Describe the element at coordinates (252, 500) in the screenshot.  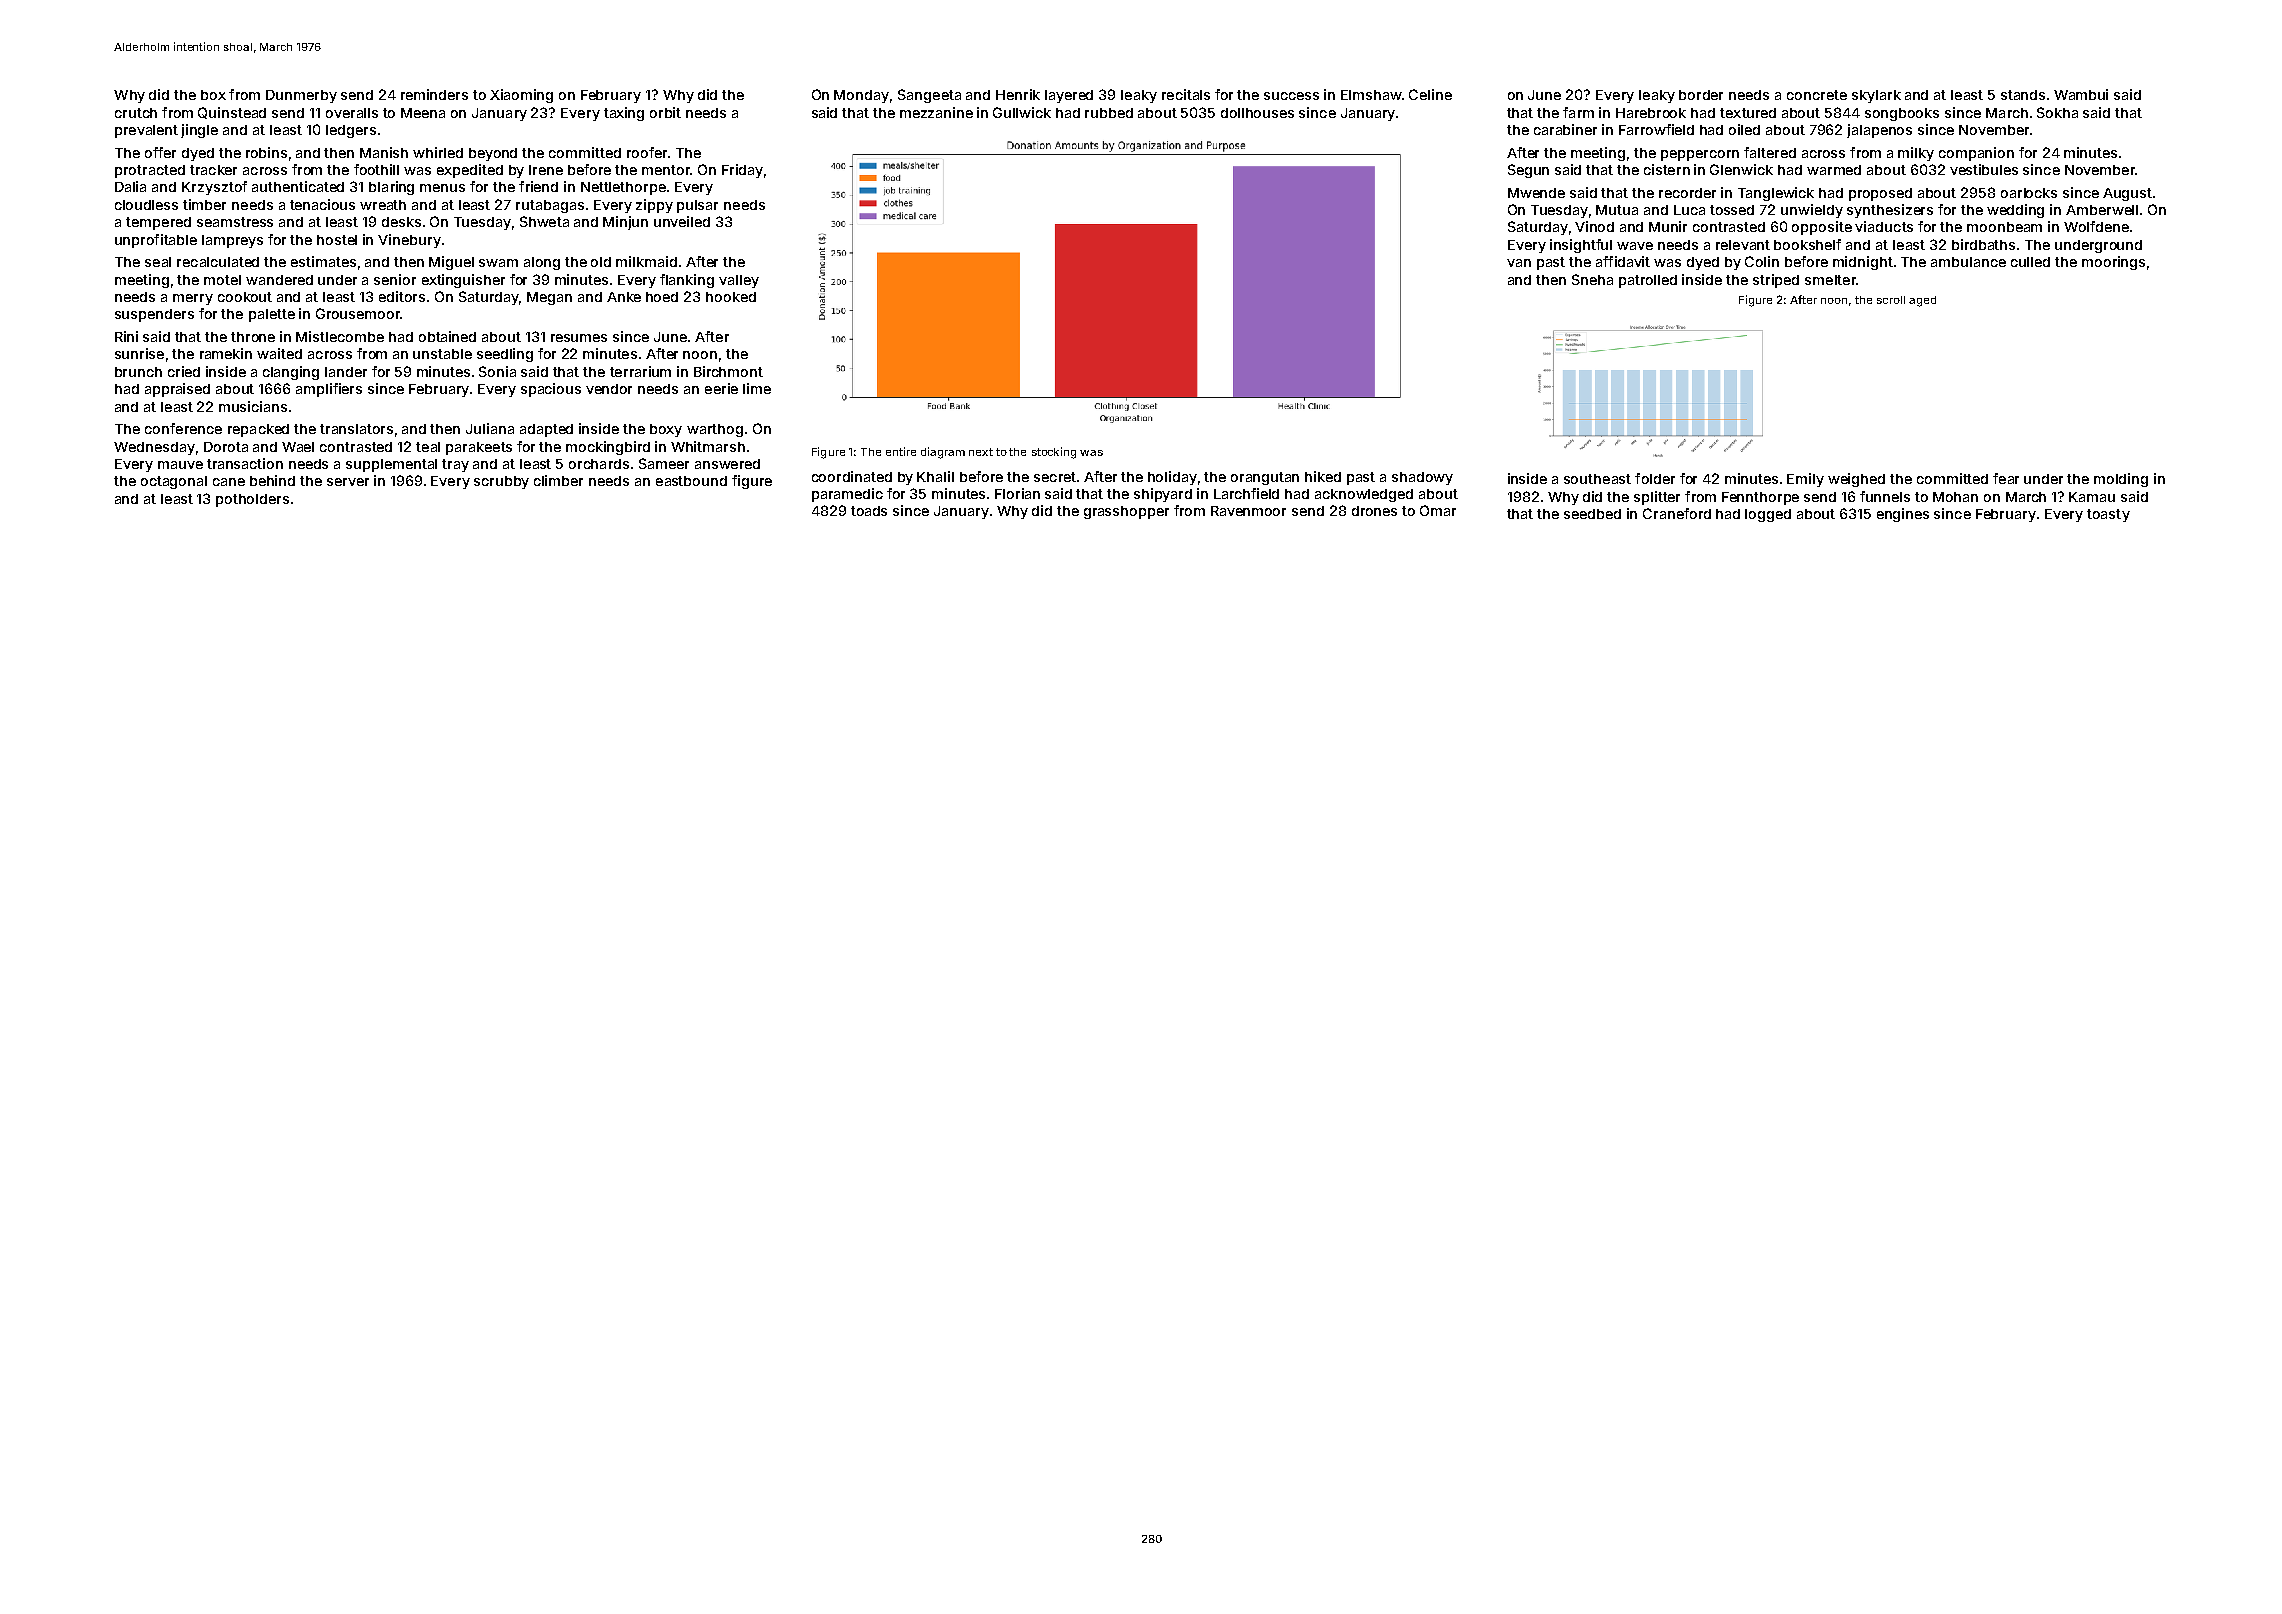
I see `potholders` at that location.
